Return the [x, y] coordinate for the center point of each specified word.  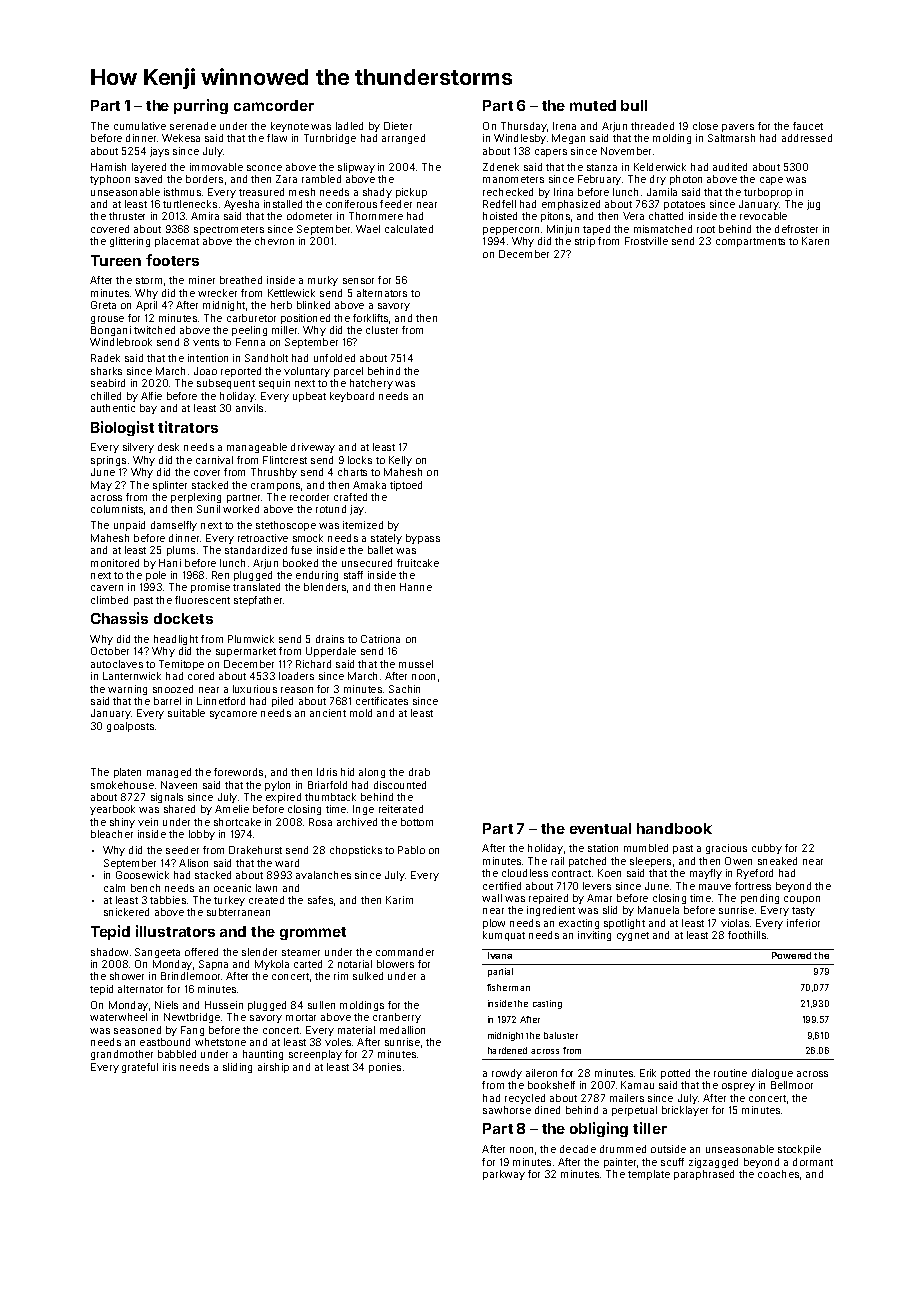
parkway [504, 1175]
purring [201, 106]
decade [578, 1149]
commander [405, 952]
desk [168, 447]
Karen [815, 241]
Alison [193, 863]
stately [386, 539]
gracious [726, 849]
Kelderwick [660, 167]
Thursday [524, 127]
